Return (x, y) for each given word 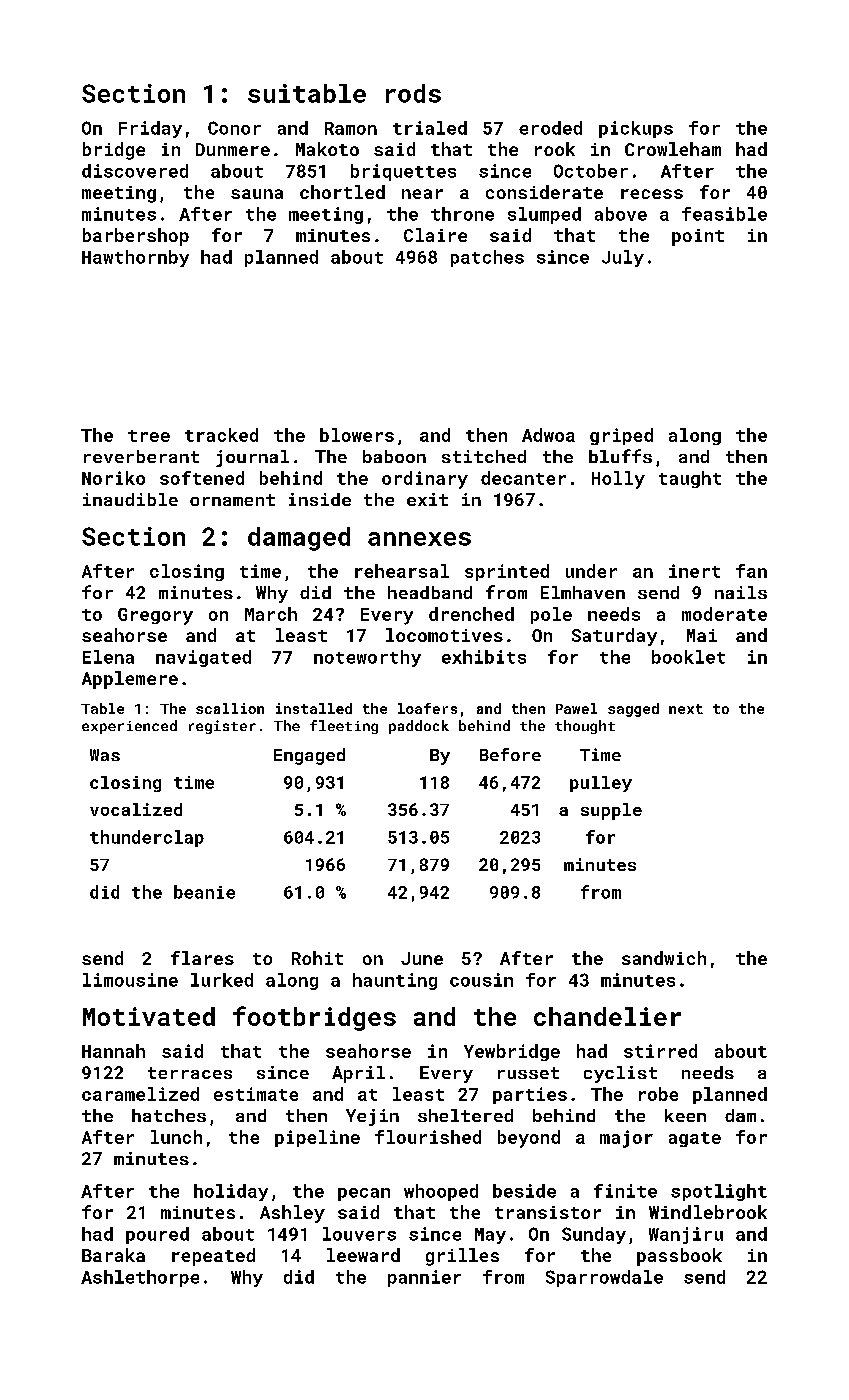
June (422, 958)
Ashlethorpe (140, 1278)
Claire (435, 235)
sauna (257, 194)
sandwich (664, 958)
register (222, 727)
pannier (424, 1278)
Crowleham (673, 149)
